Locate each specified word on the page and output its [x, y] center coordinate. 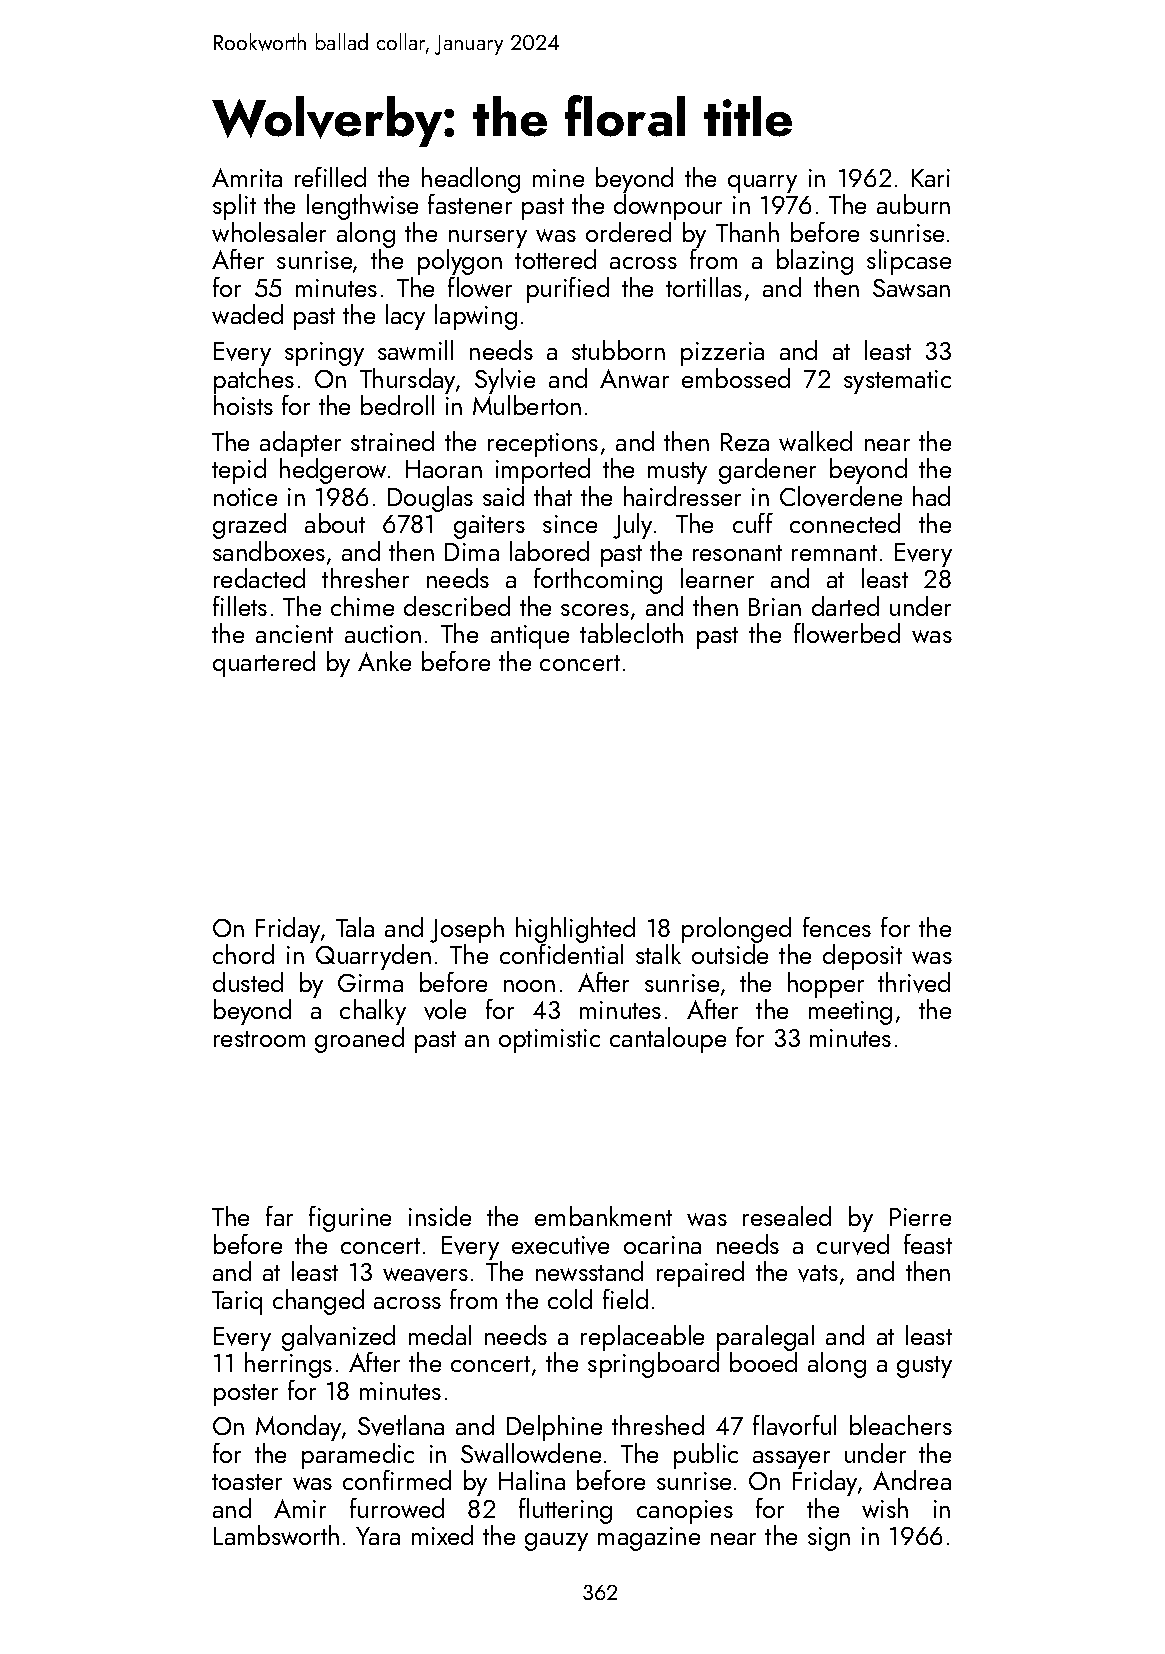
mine [558, 178]
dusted [248, 982]
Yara [378, 1536]
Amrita [247, 177]
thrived [914, 982]
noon [529, 986]
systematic [897, 382]
